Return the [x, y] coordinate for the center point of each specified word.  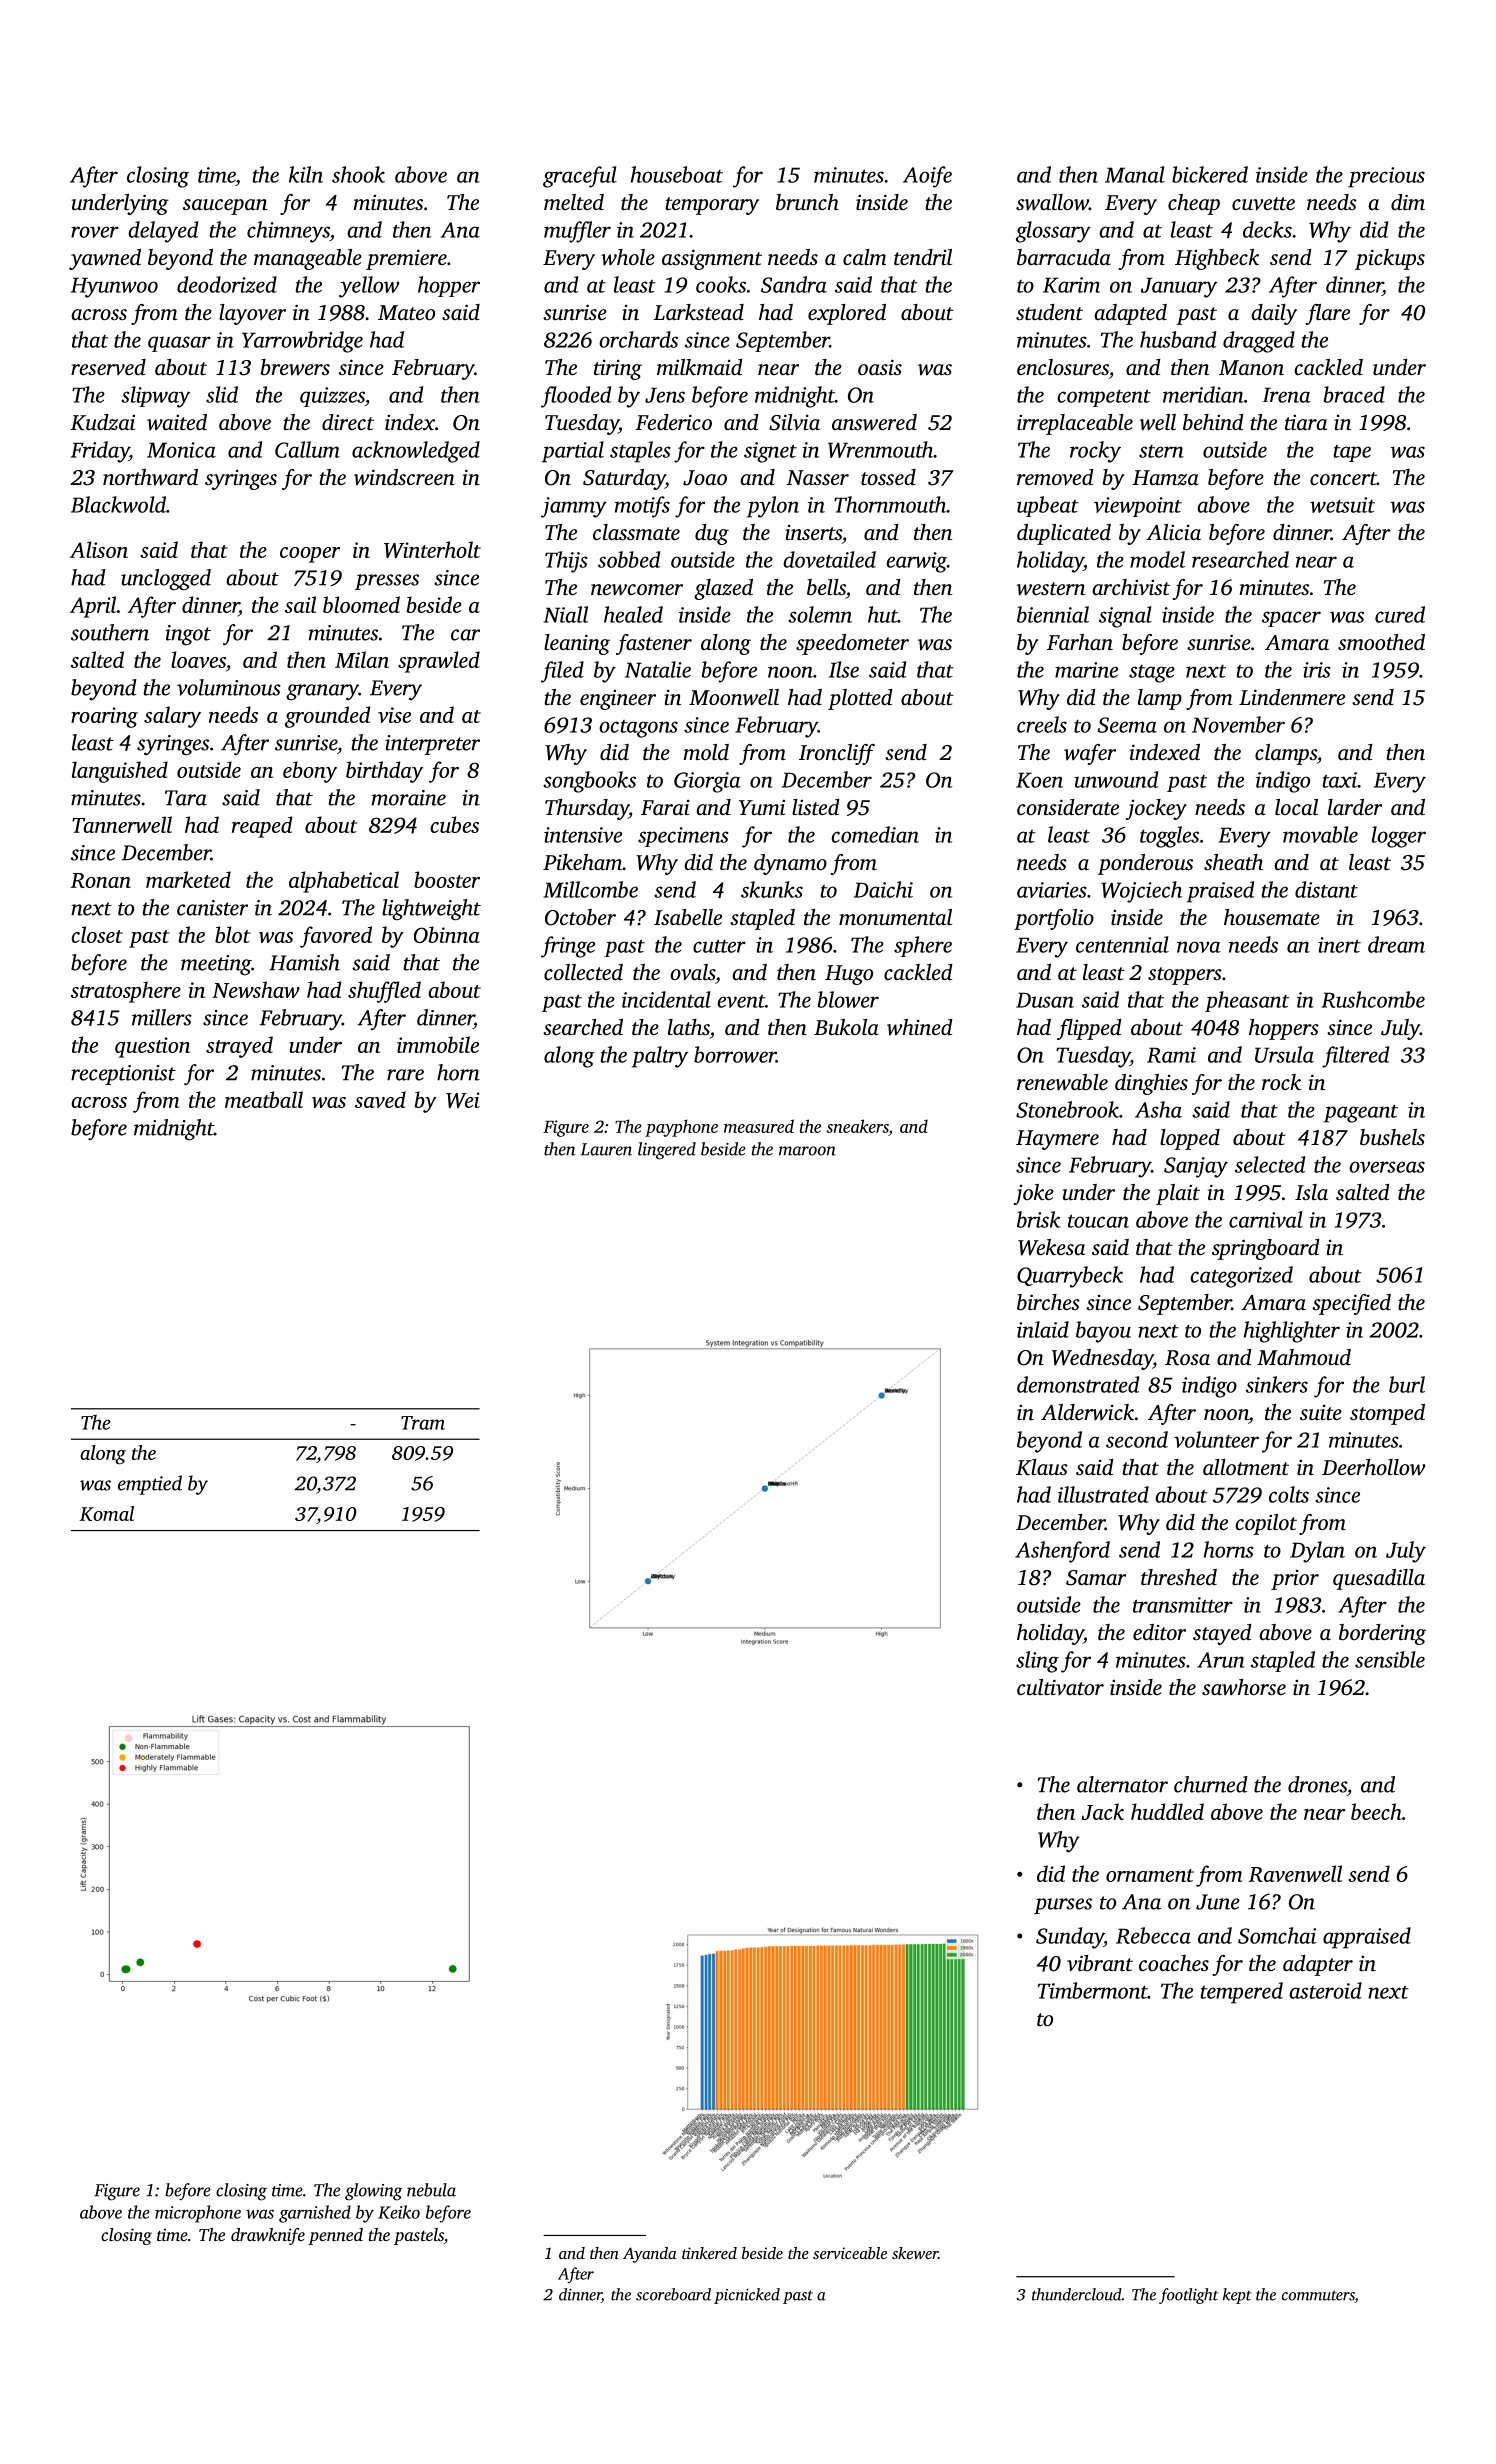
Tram [423, 1423]
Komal [107, 1513]
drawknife [268, 2236]
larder [1355, 807]
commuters [1318, 2297]
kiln [306, 174]
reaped [262, 827]
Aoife [927, 177]
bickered [1210, 174]
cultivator [1060, 1687]
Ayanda [650, 2255]
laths [689, 1027]
